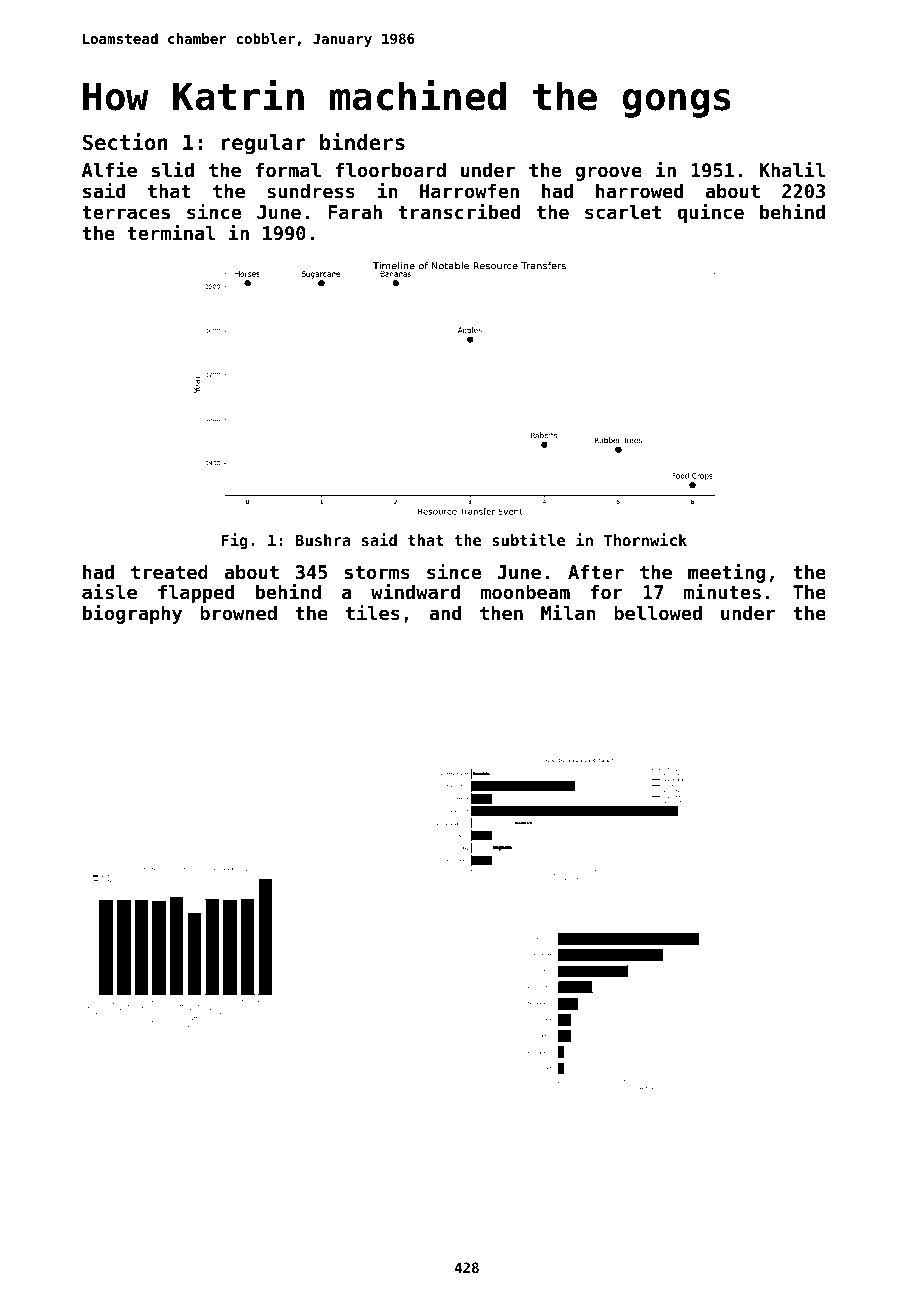 Image resolution: width=908 pixels, height=1316 pixels. I want to click on Khalil, so click(792, 169).
